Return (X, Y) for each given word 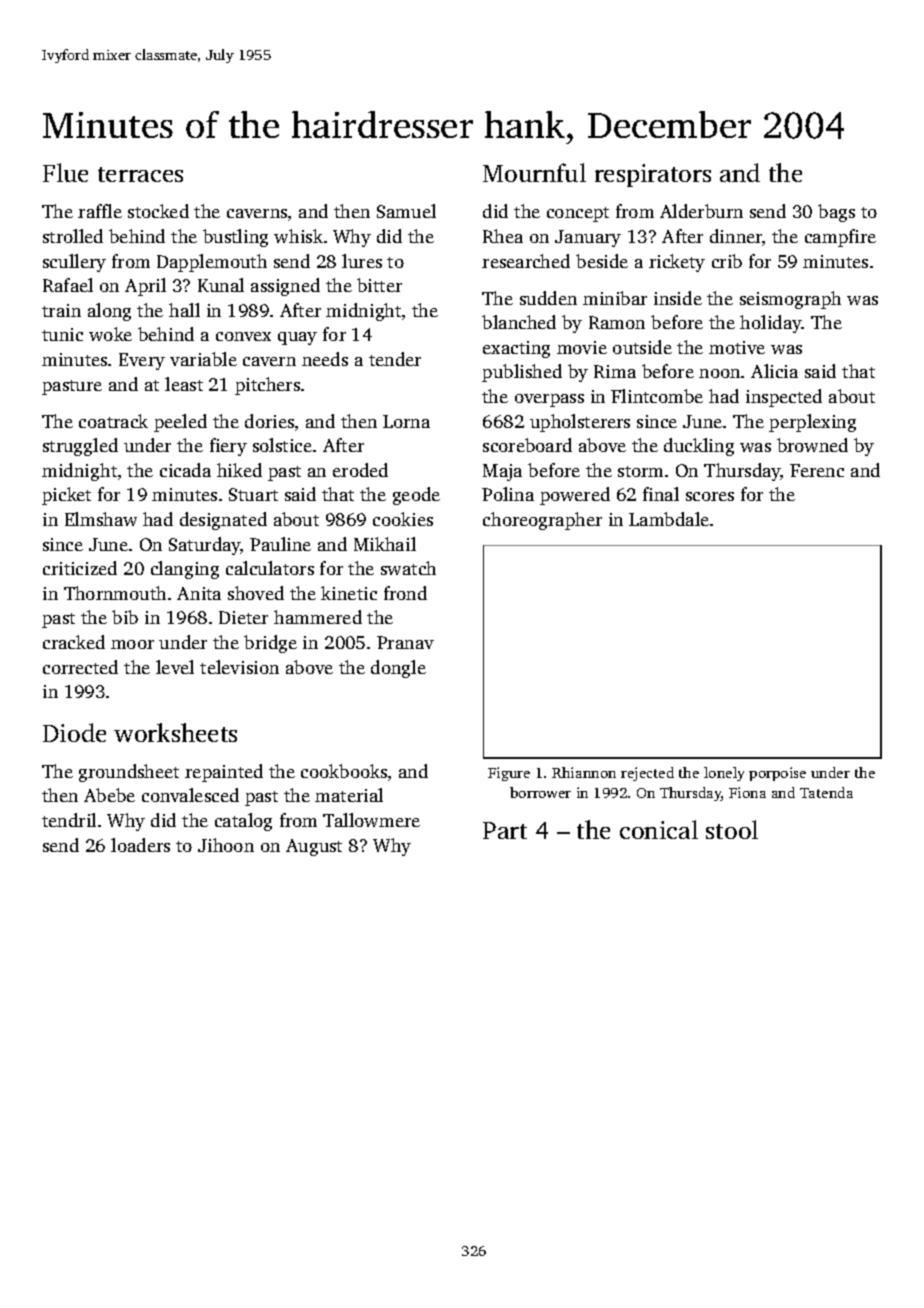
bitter (379, 285)
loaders (140, 845)
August (314, 847)
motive (737, 347)
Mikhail (385, 544)
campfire (840, 238)
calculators (270, 568)
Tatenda (826, 792)
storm (640, 471)
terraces (140, 174)
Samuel (406, 211)
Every (142, 361)
